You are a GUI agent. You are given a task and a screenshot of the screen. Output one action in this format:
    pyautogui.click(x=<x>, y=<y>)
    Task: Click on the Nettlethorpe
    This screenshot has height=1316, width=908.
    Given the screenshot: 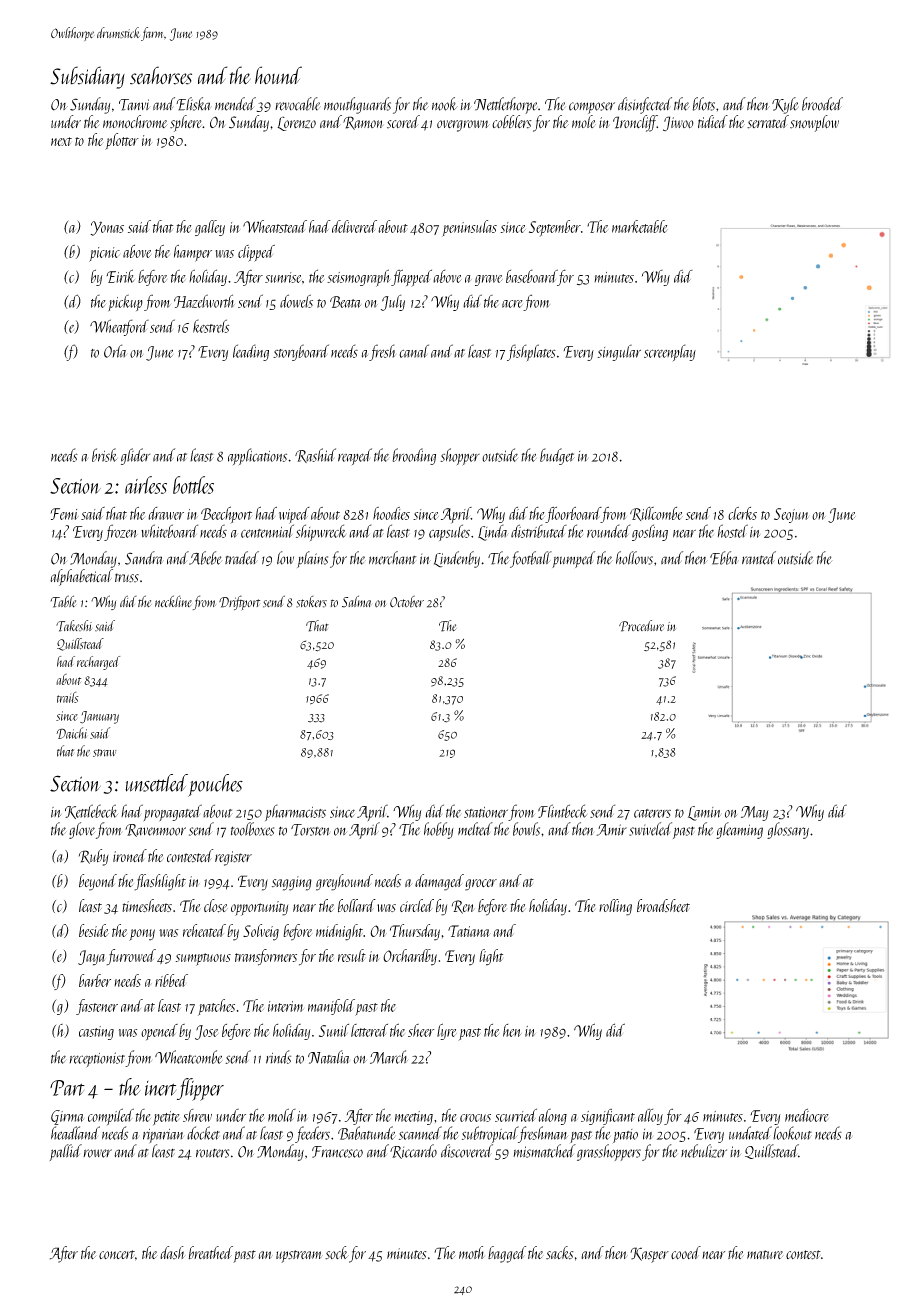 What is the action you would take?
    pyautogui.click(x=505, y=105)
